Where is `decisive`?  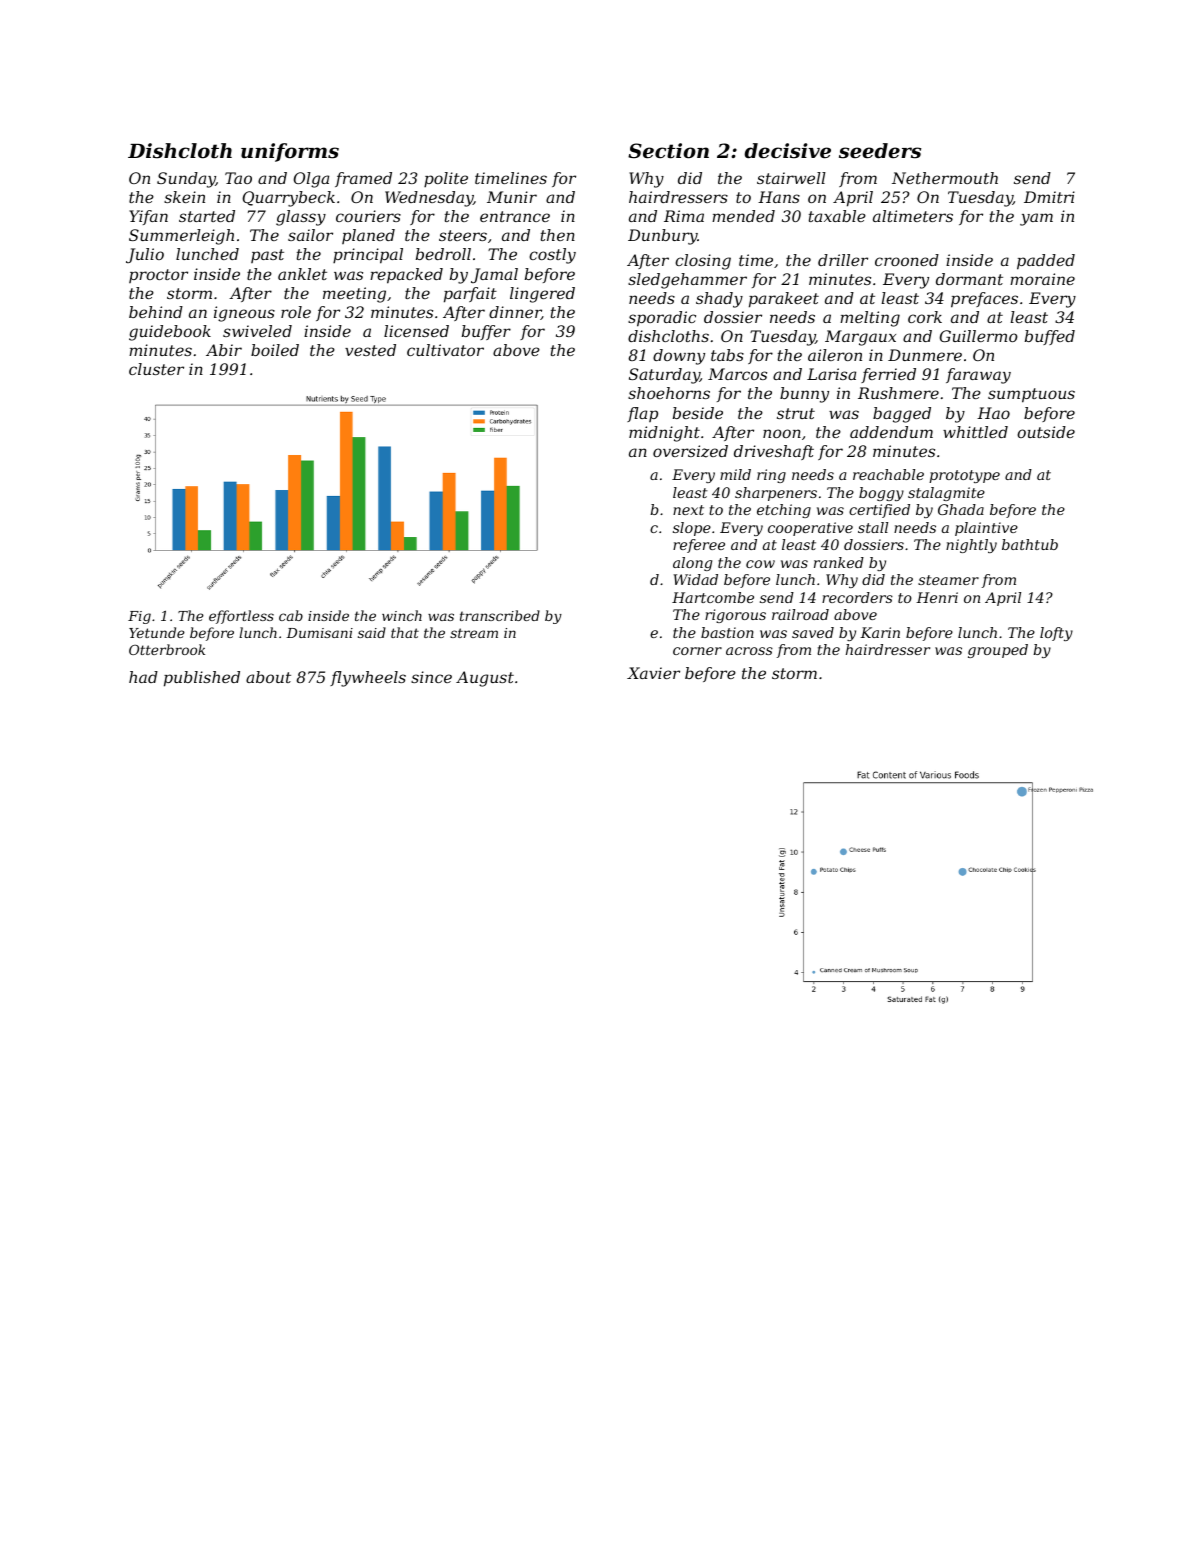 decisive is located at coordinates (787, 151).
